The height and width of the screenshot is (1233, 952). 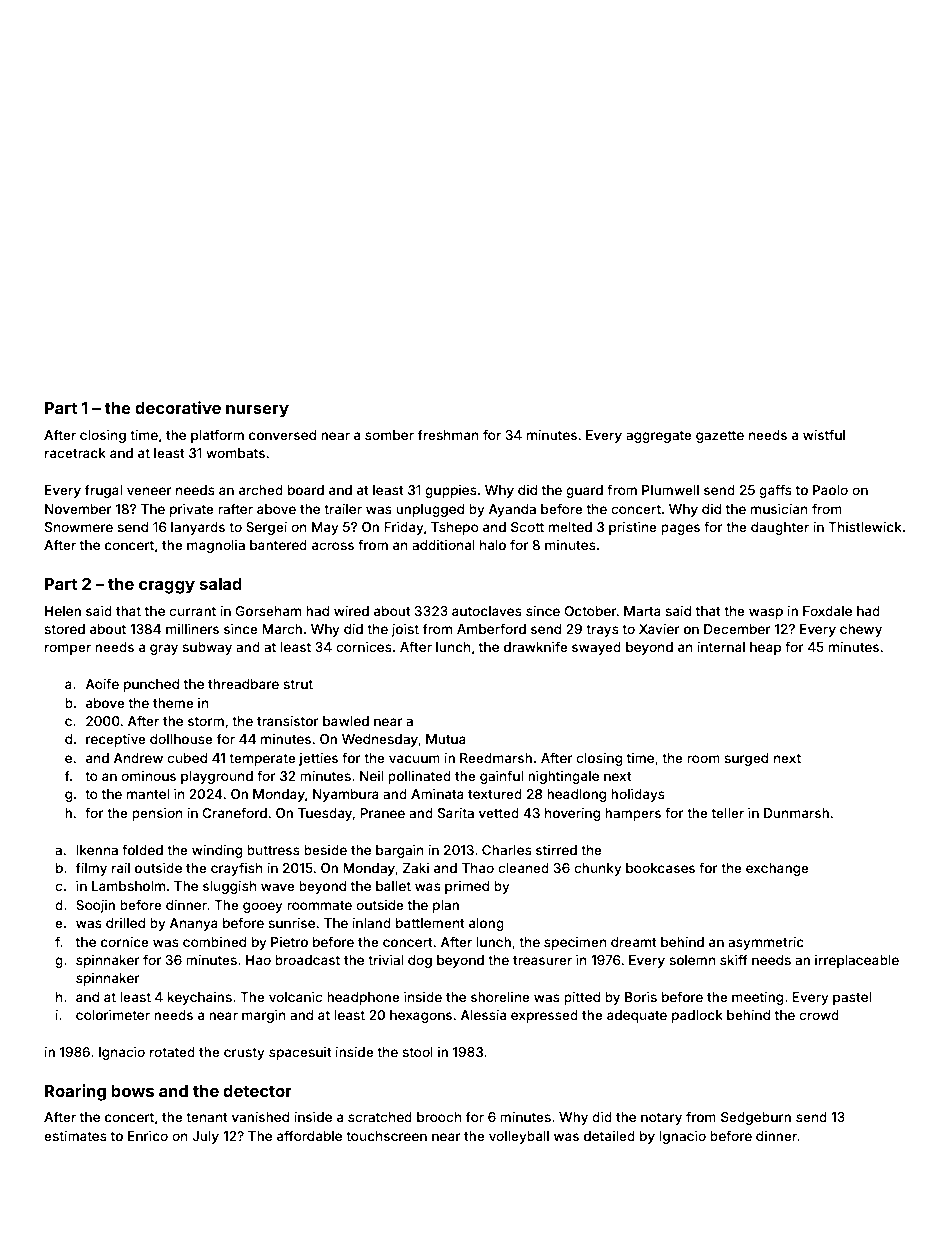 I want to click on scratched, so click(x=380, y=1117).
